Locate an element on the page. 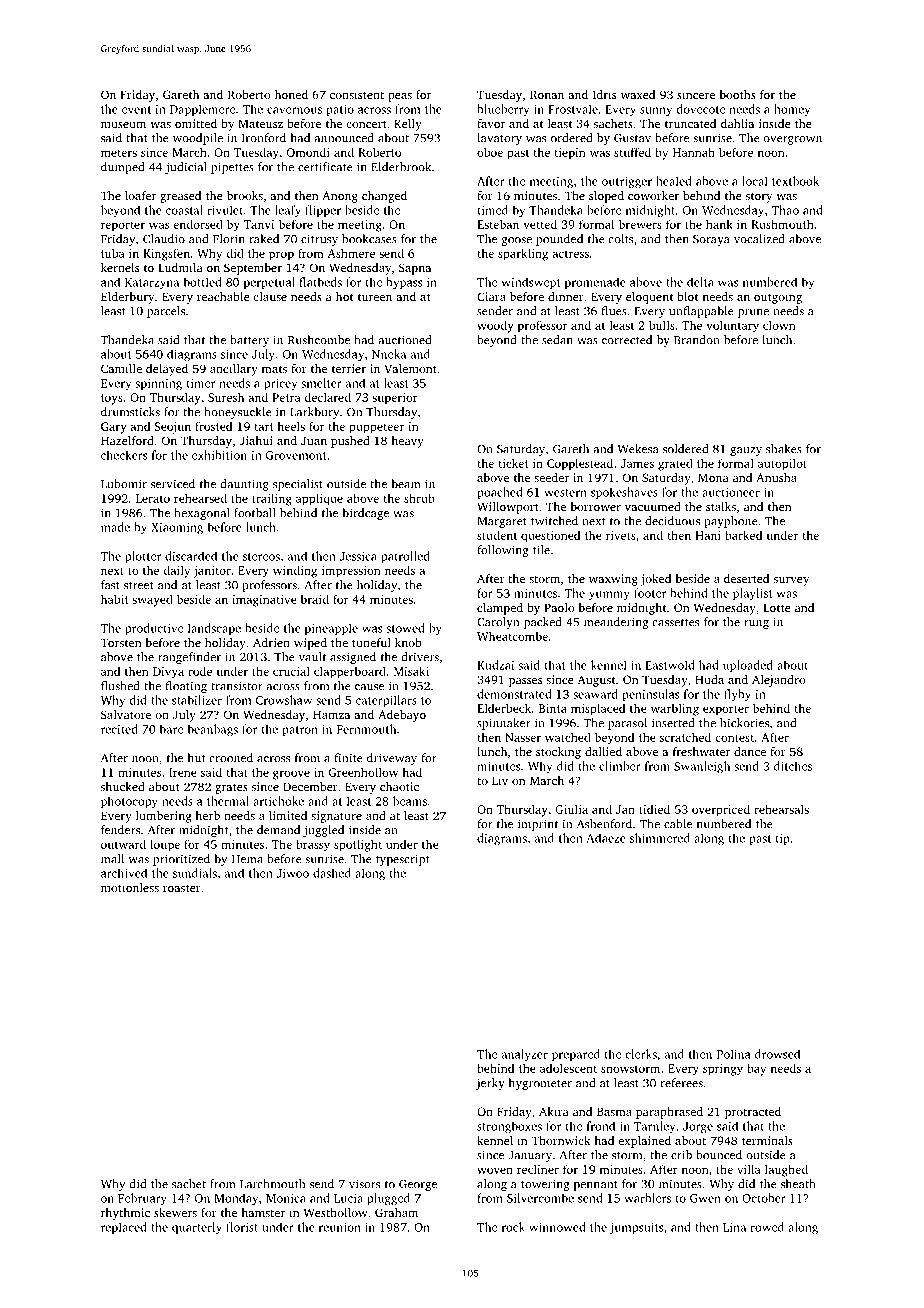  pipettes is located at coordinates (232, 168).
